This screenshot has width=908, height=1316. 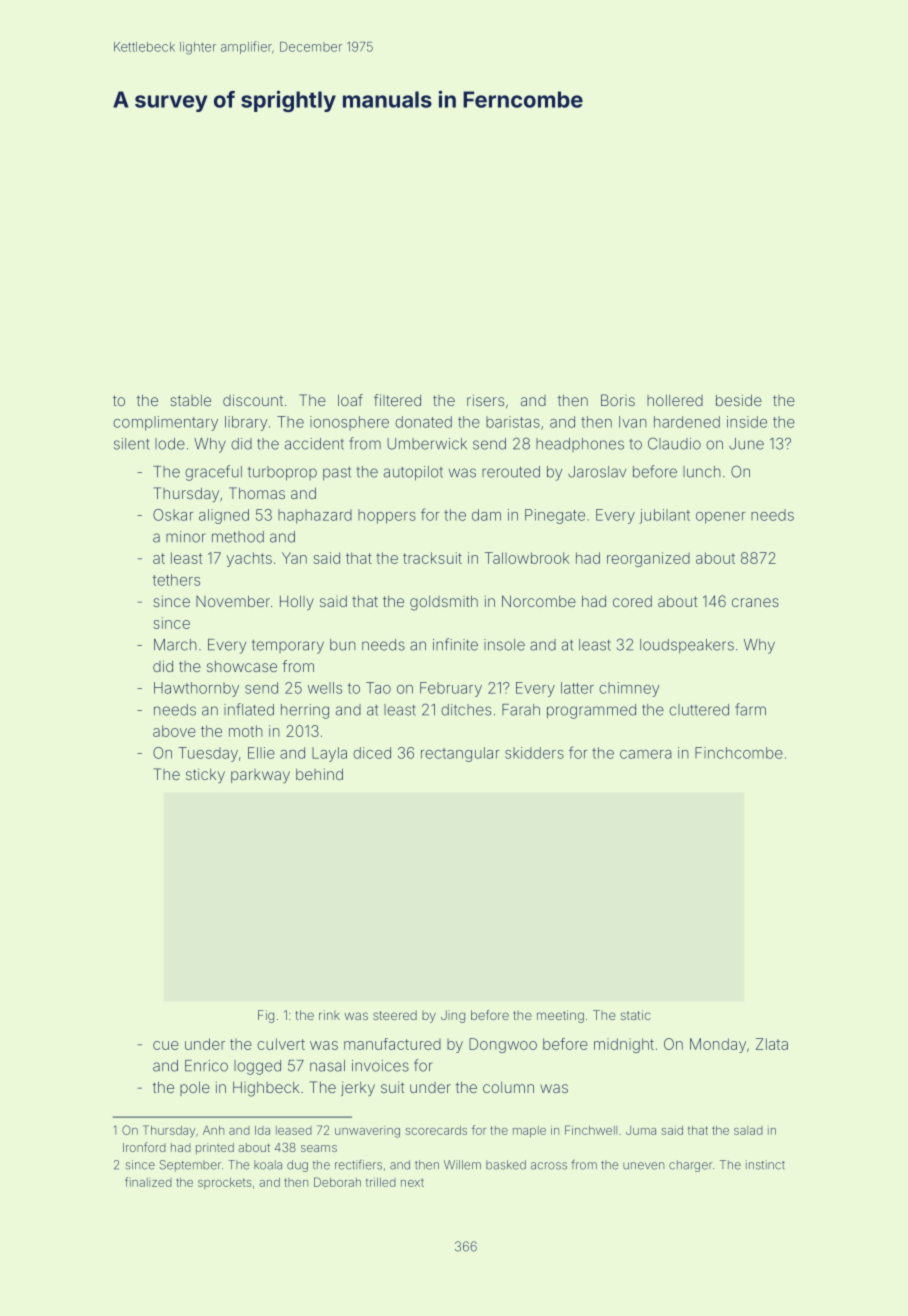 What do you see at coordinates (253, 400) in the screenshot?
I see `discount` at bounding box center [253, 400].
